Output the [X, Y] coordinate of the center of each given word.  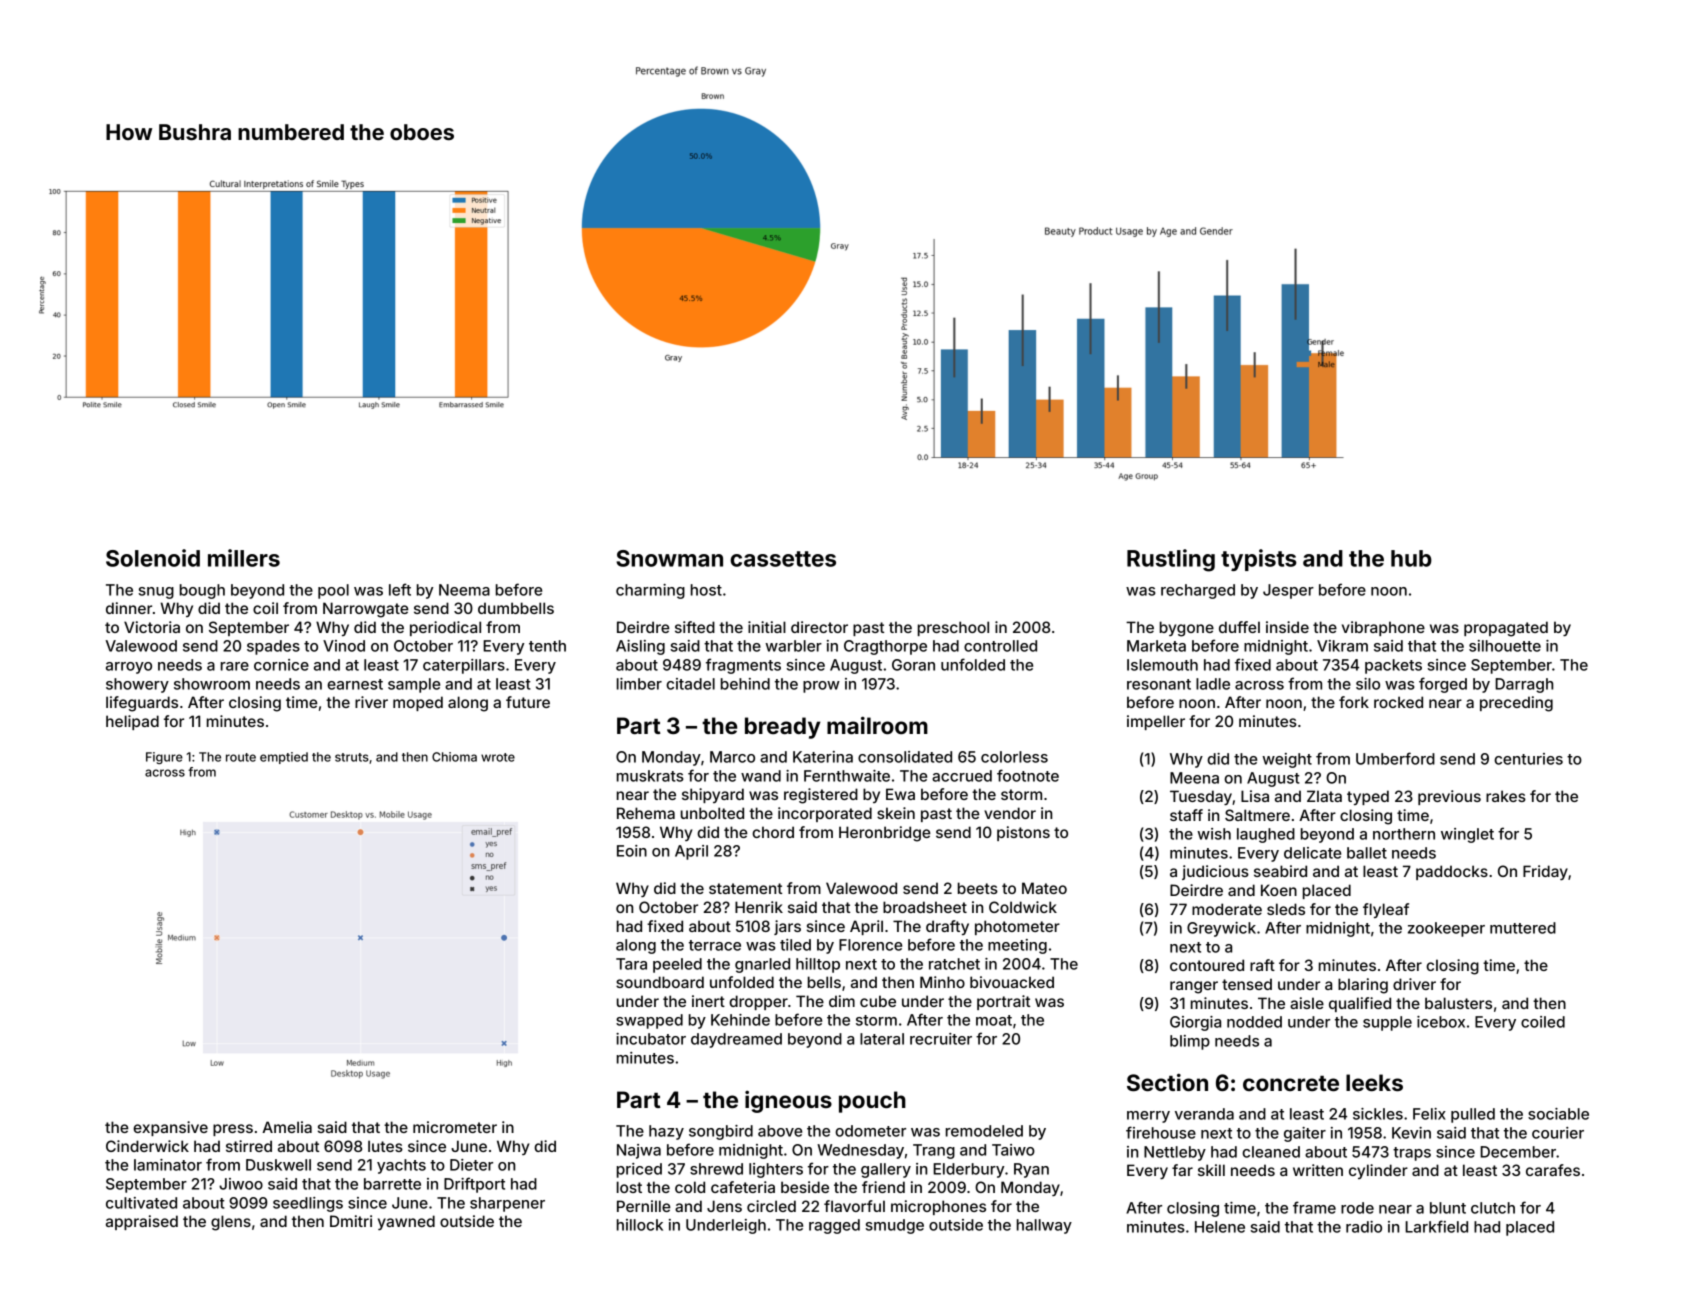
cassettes [783, 559]
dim [842, 1001]
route [241, 757]
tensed [1247, 984]
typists [1259, 560]
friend [883, 1187]
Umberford [1395, 758]
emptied [284, 758]
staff [1186, 815]
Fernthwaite [847, 776]
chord [773, 832]
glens [231, 1223]
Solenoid [153, 558]
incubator [651, 1039]
